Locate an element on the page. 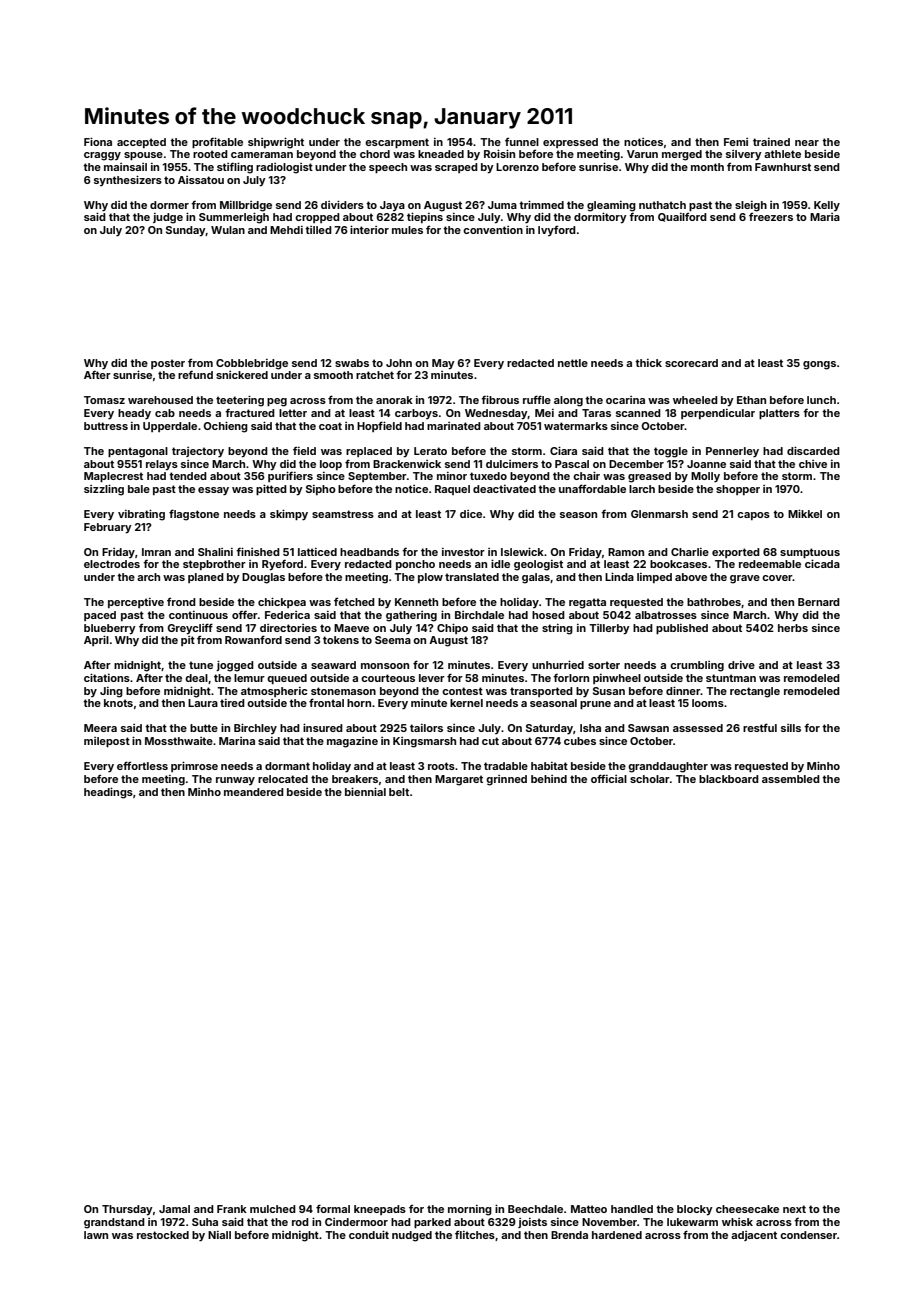 The height and width of the image is (1308, 924). Niall is located at coordinates (219, 1235).
